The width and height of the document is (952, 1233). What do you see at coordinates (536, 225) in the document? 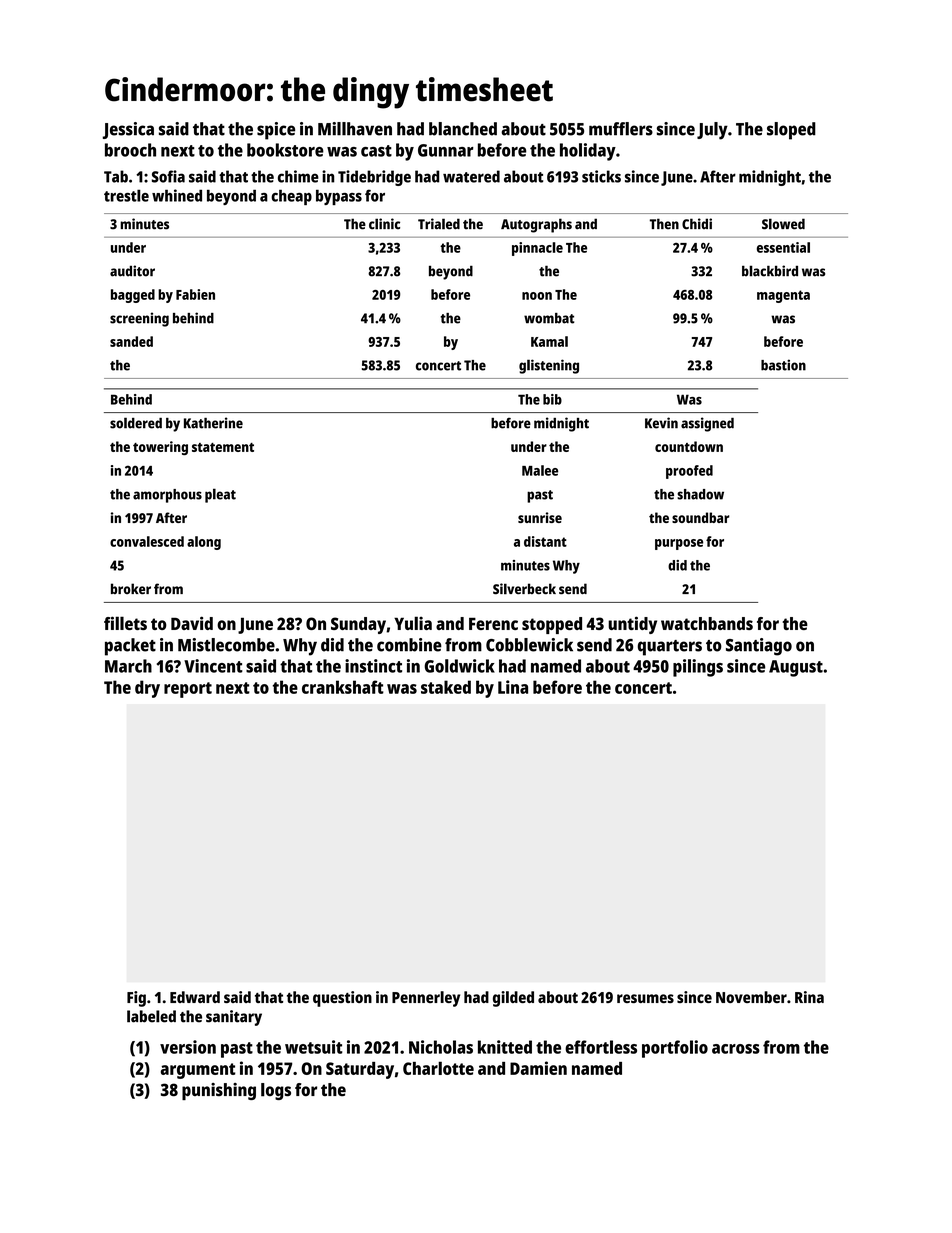
I see `Autographs` at bounding box center [536, 225].
